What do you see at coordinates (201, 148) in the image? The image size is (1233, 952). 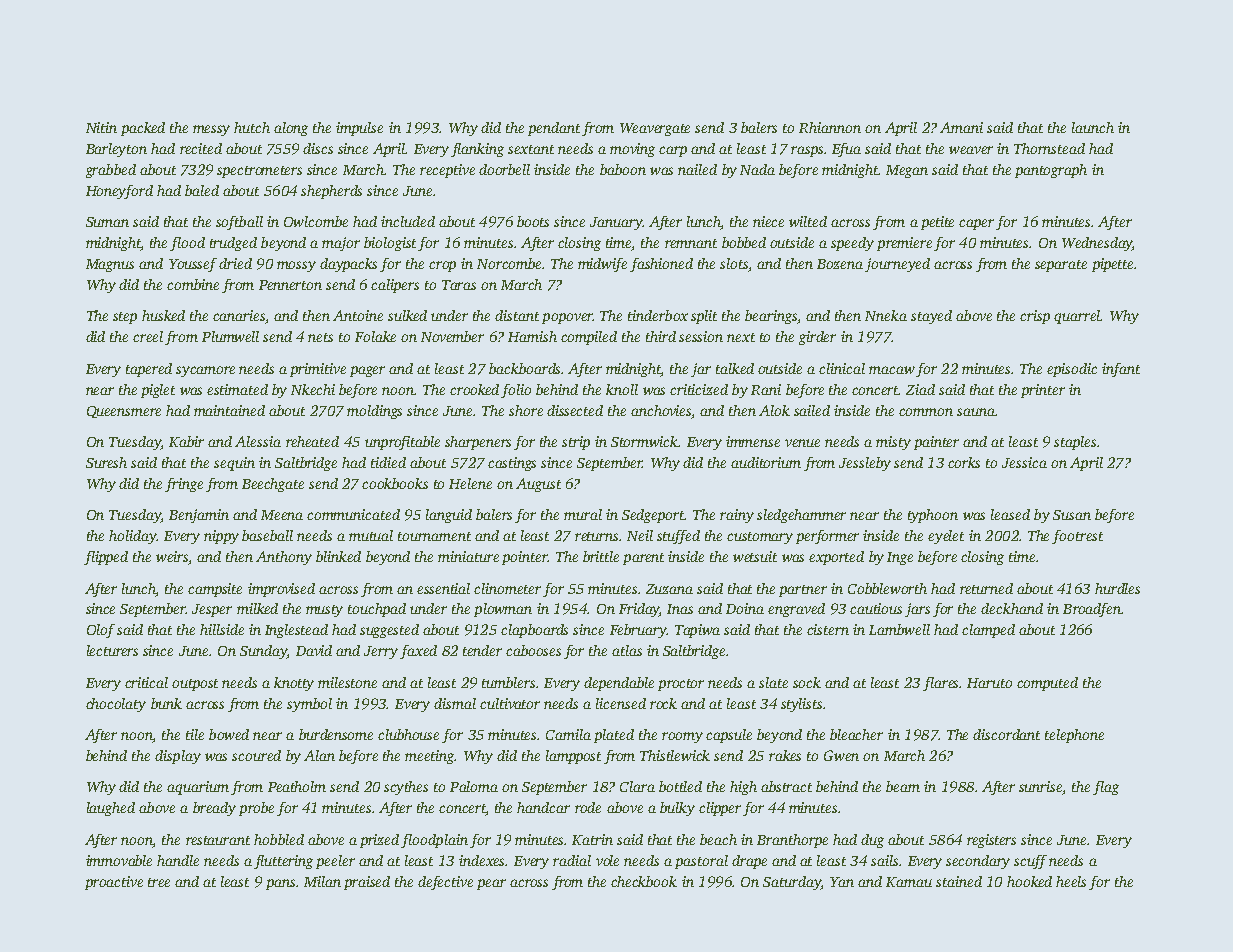 I see `recited` at bounding box center [201, 148].
